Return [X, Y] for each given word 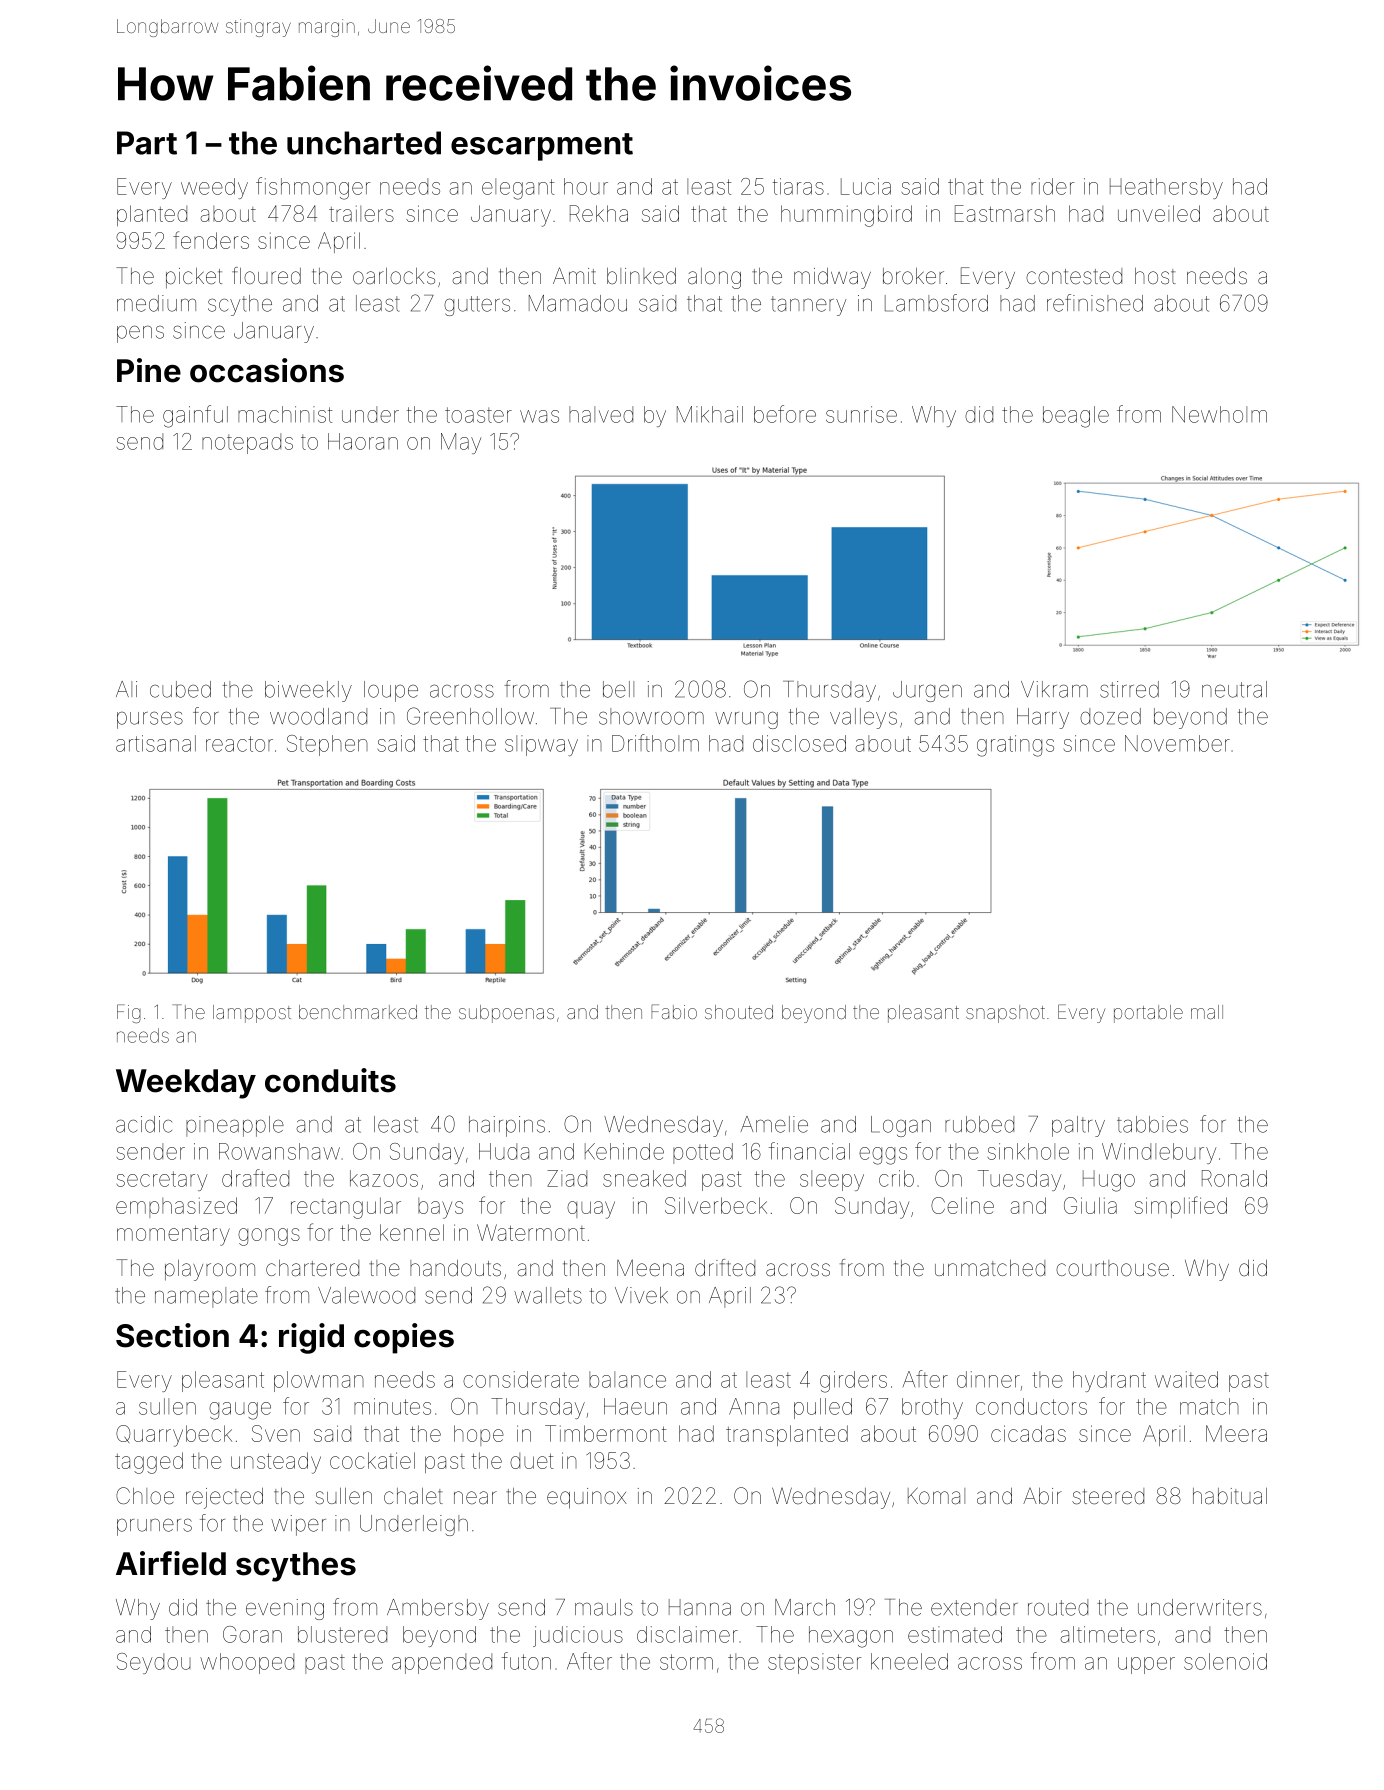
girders [853, 1382]
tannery [808, 306]
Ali [126, 689]
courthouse [1112, 1268]
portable [1148, 1014]
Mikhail [710, 414]
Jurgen [927, 691]
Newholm [1219, 414]
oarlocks [394, 276]
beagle [1076, 417]
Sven [276, 1433]
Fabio [674, 1011]
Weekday [186, 1084]
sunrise [861, 414]
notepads [247, 443]
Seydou [154, 1663]
